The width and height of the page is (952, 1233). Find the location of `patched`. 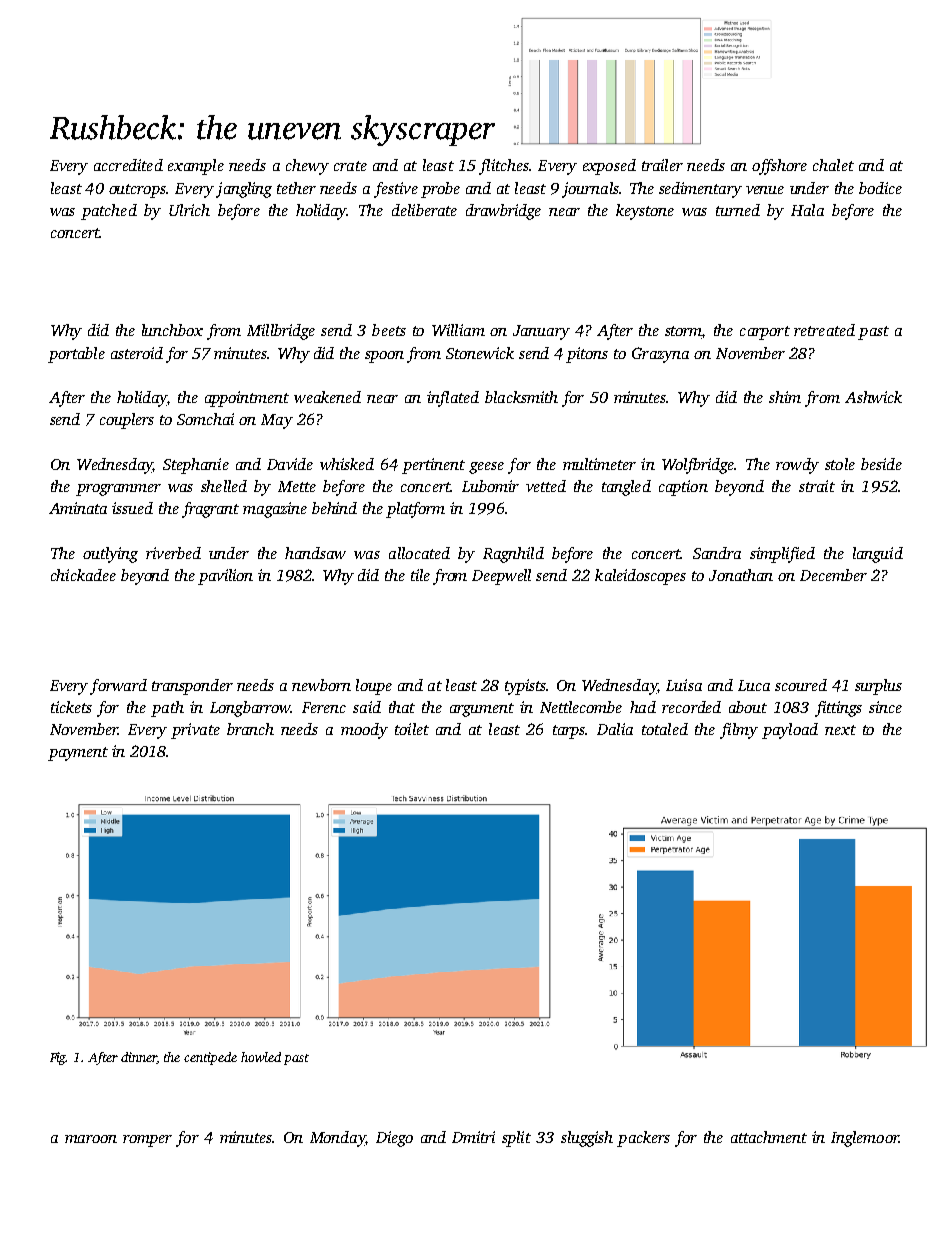

patched is located at coordinates (109, 212).
